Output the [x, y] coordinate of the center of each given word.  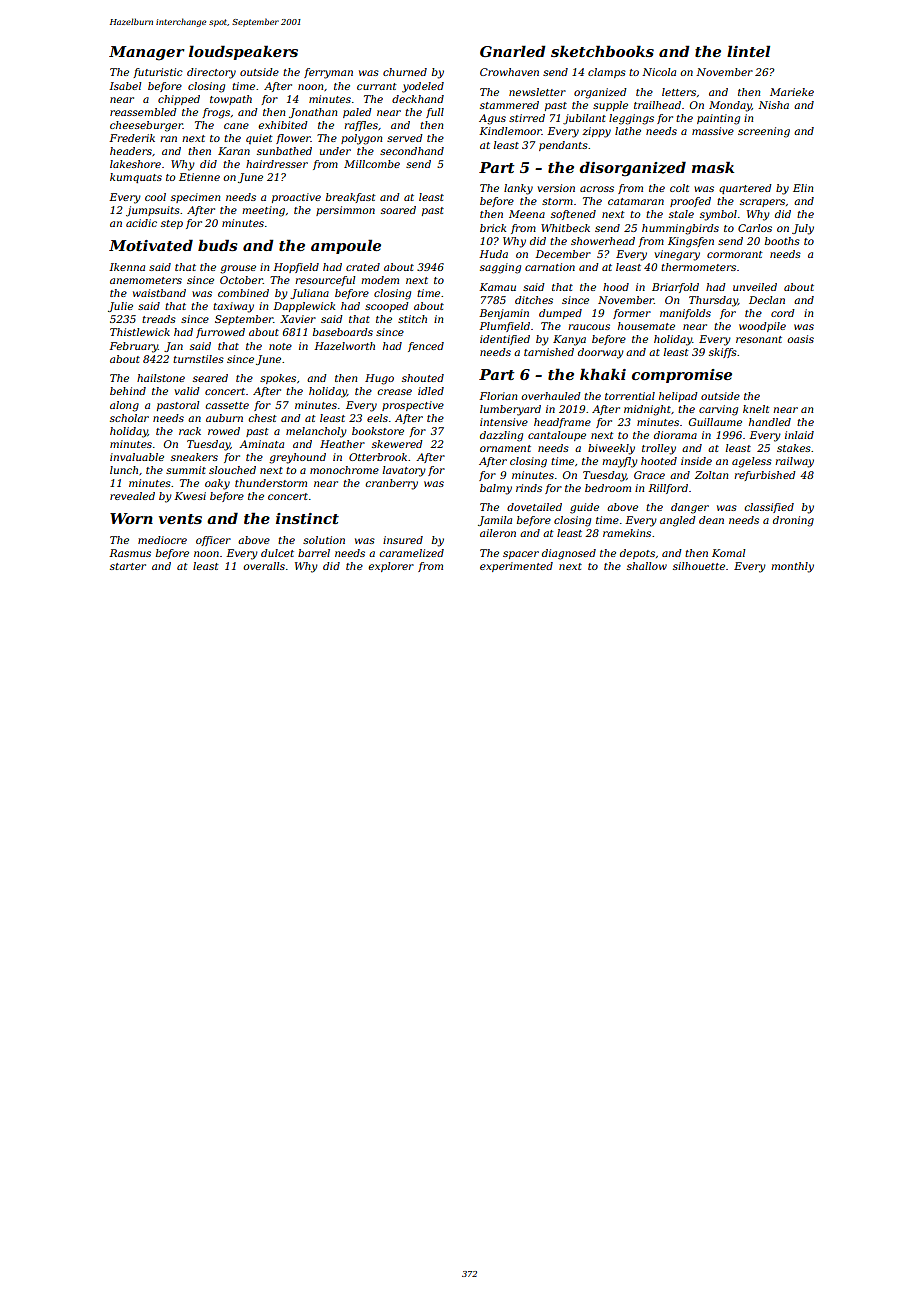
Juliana [309, 294]
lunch [124, 470]
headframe [562, 423]
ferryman [328, 73]
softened [573, 215]
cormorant [735, 254]
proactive [296, 198]
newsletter [537, 92]
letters [679, 92]
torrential [630, 396]
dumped [560, 314]
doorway [601, 353]
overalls [264, 566]
